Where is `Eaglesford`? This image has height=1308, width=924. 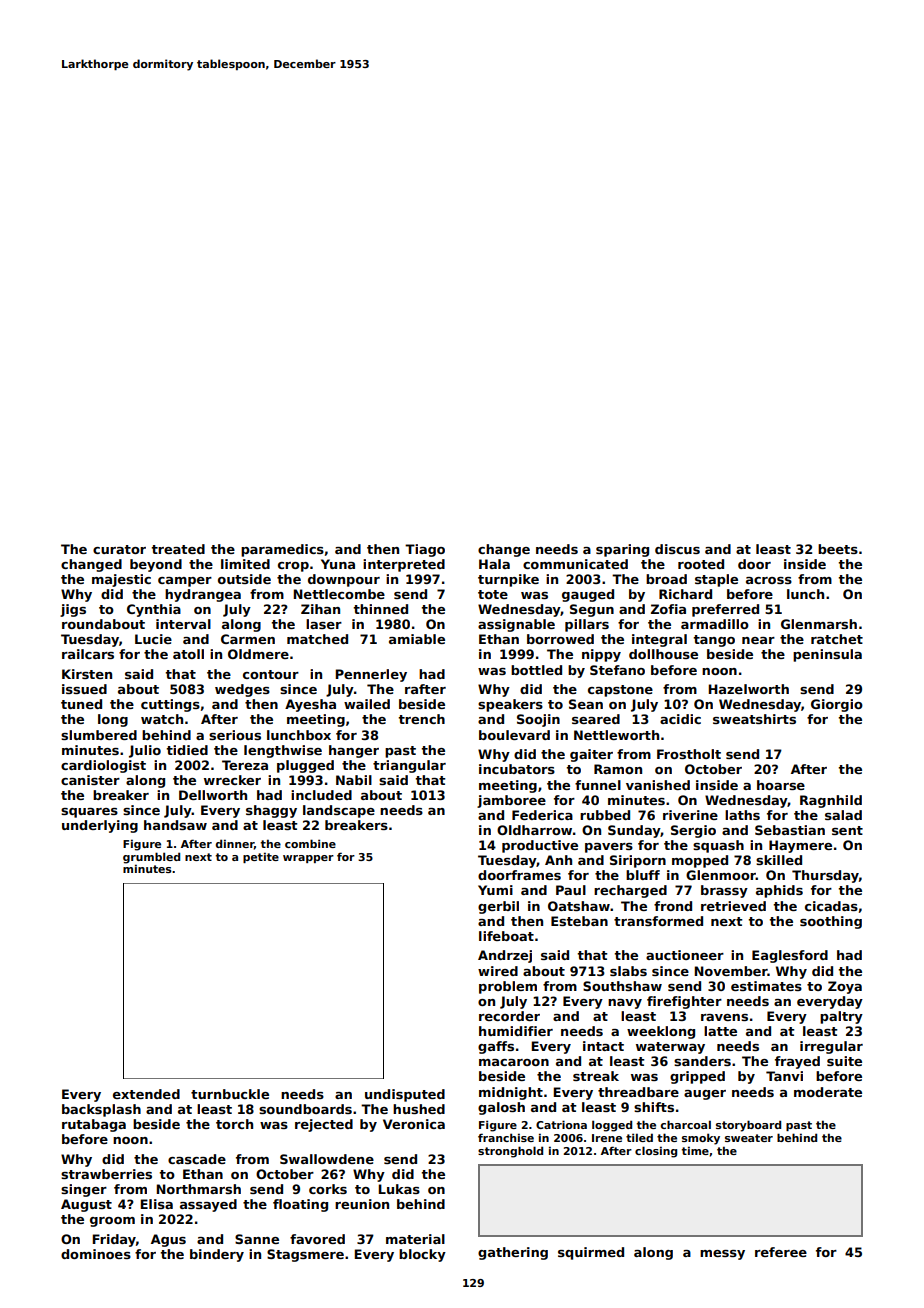 Eaglesford is located at coordinates (790, 956).
